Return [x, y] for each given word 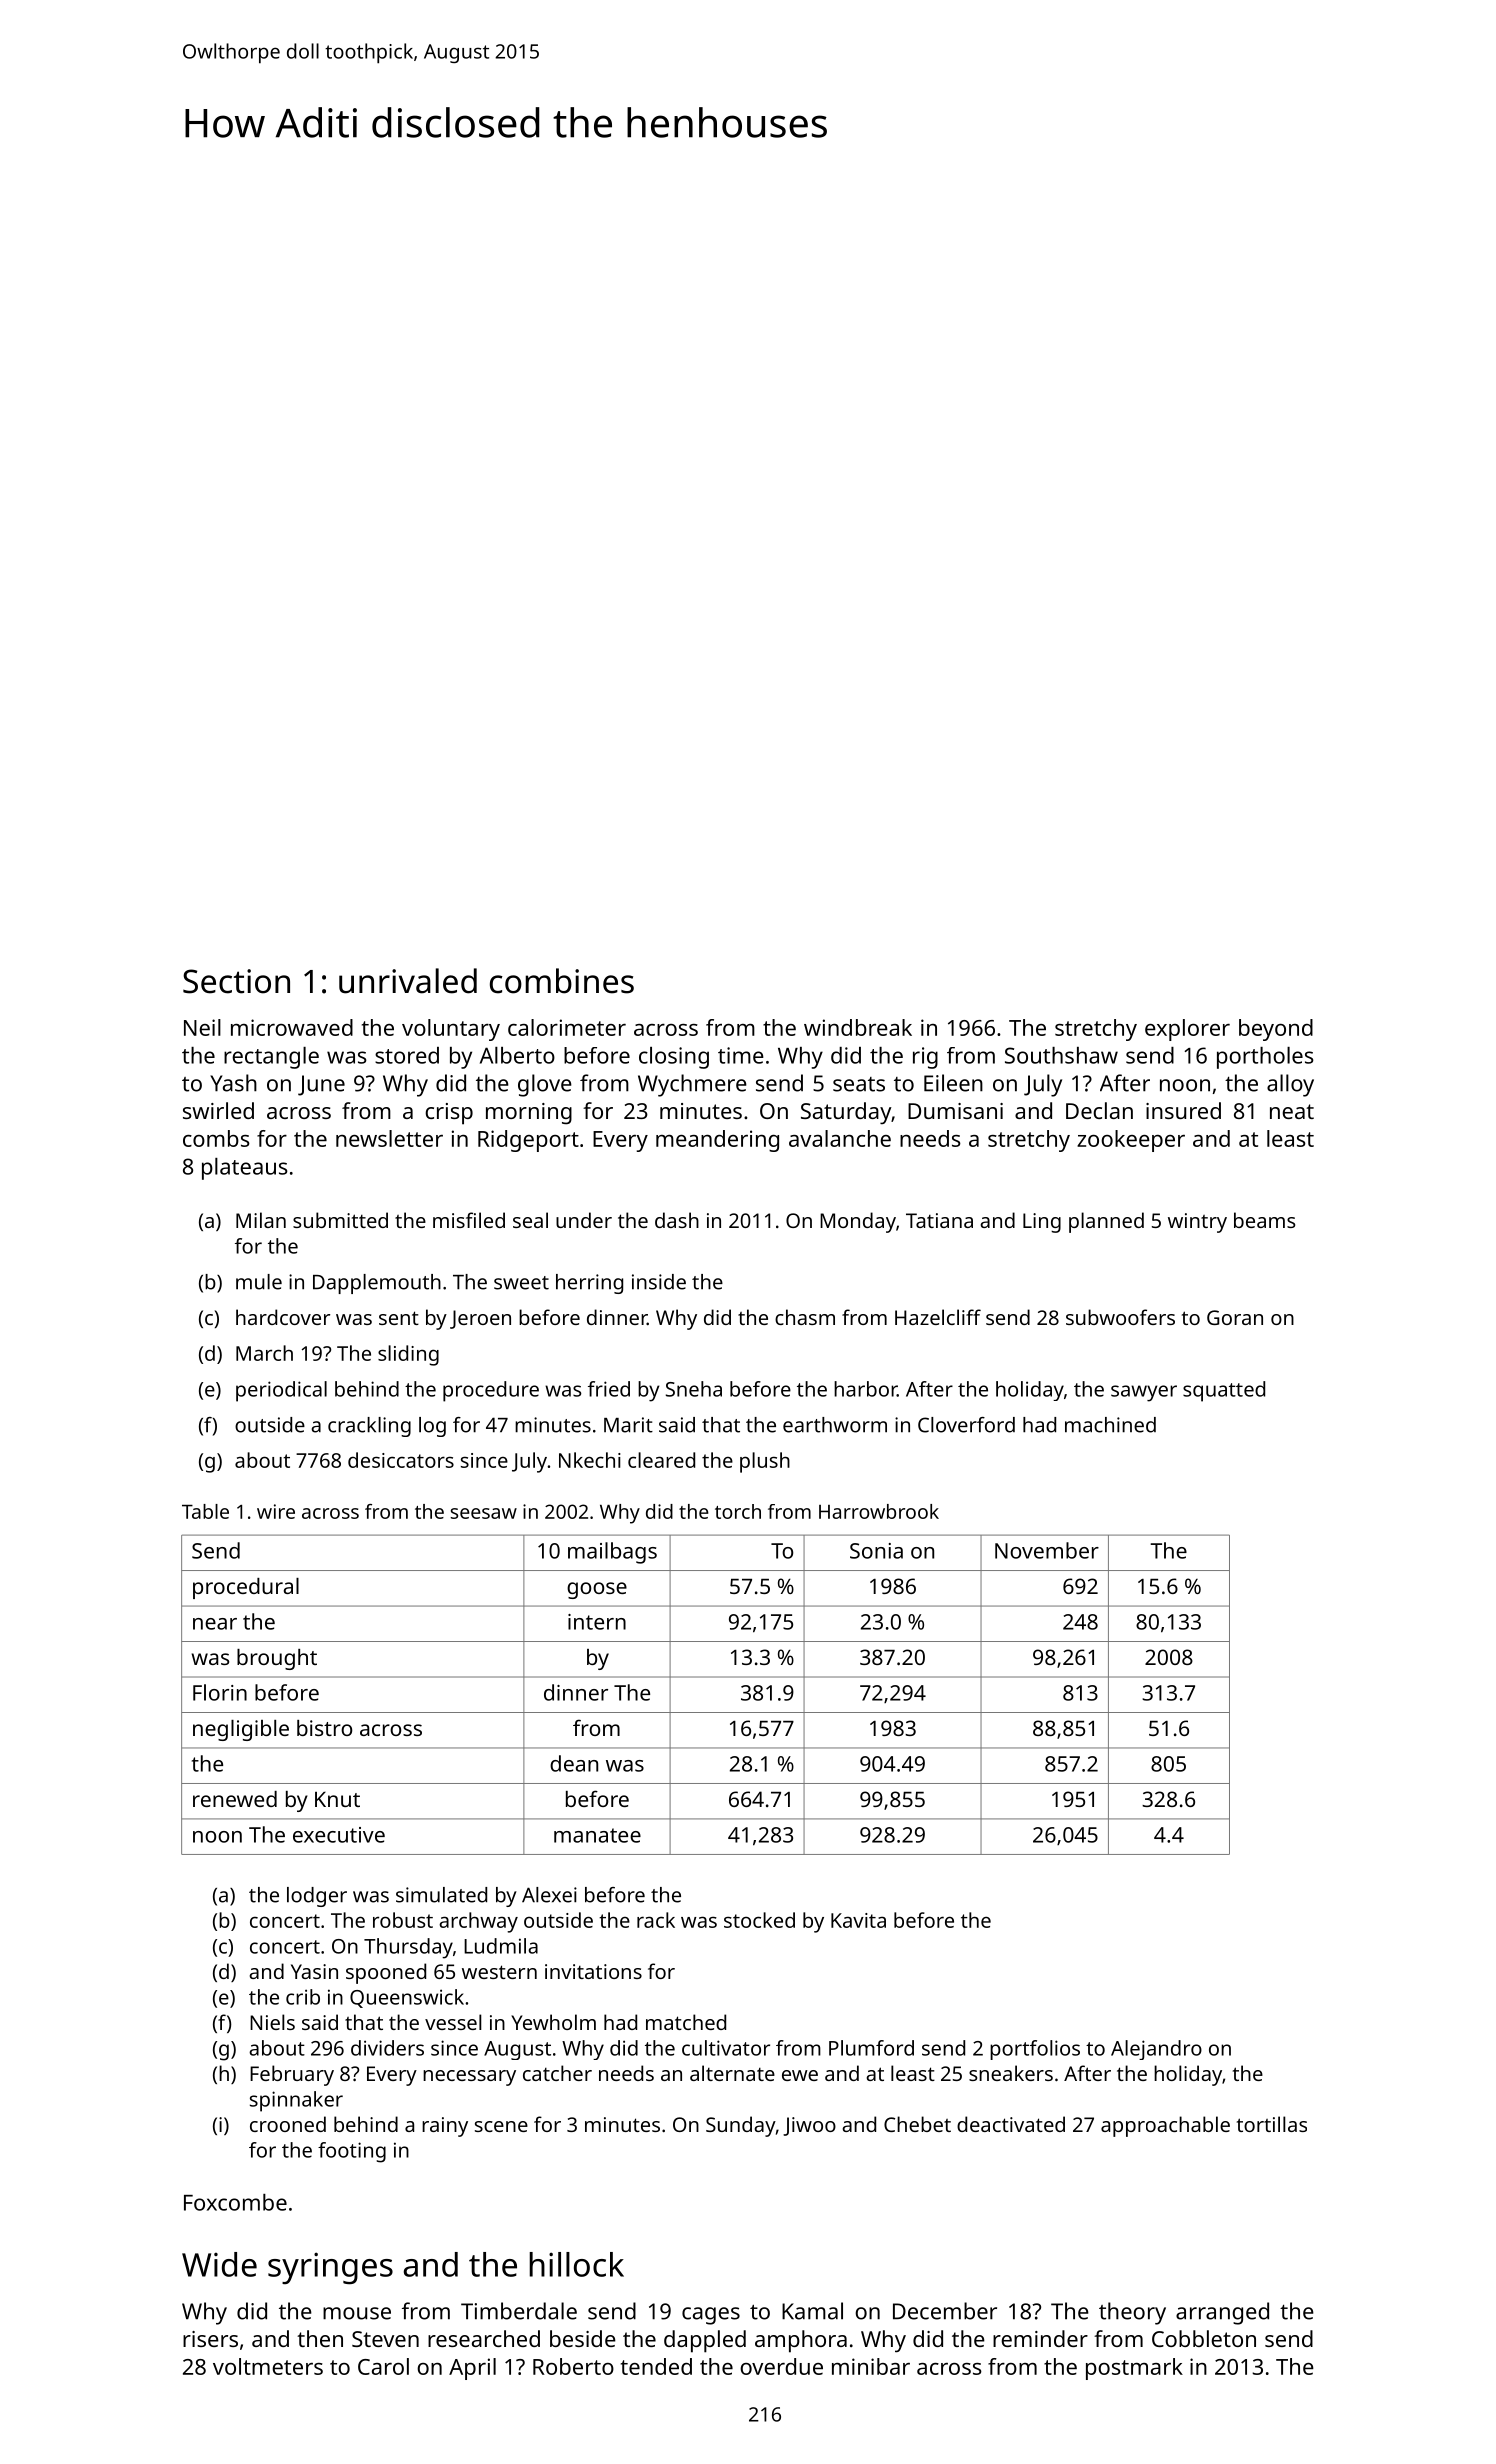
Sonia [876, 1551]
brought [277, 1659]
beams [1264, 1220]
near [215, 1624]
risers [210, 2339]
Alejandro [1156, 2050]
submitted [340, 1220]
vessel [453, 2022]
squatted [1224, 1391]
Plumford [871, 2048]
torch [738, 1511]
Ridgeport [528, 1141]
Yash [233, 1083]
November [1047, 1550]
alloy [1290, 1085]
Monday [858, 1222]
